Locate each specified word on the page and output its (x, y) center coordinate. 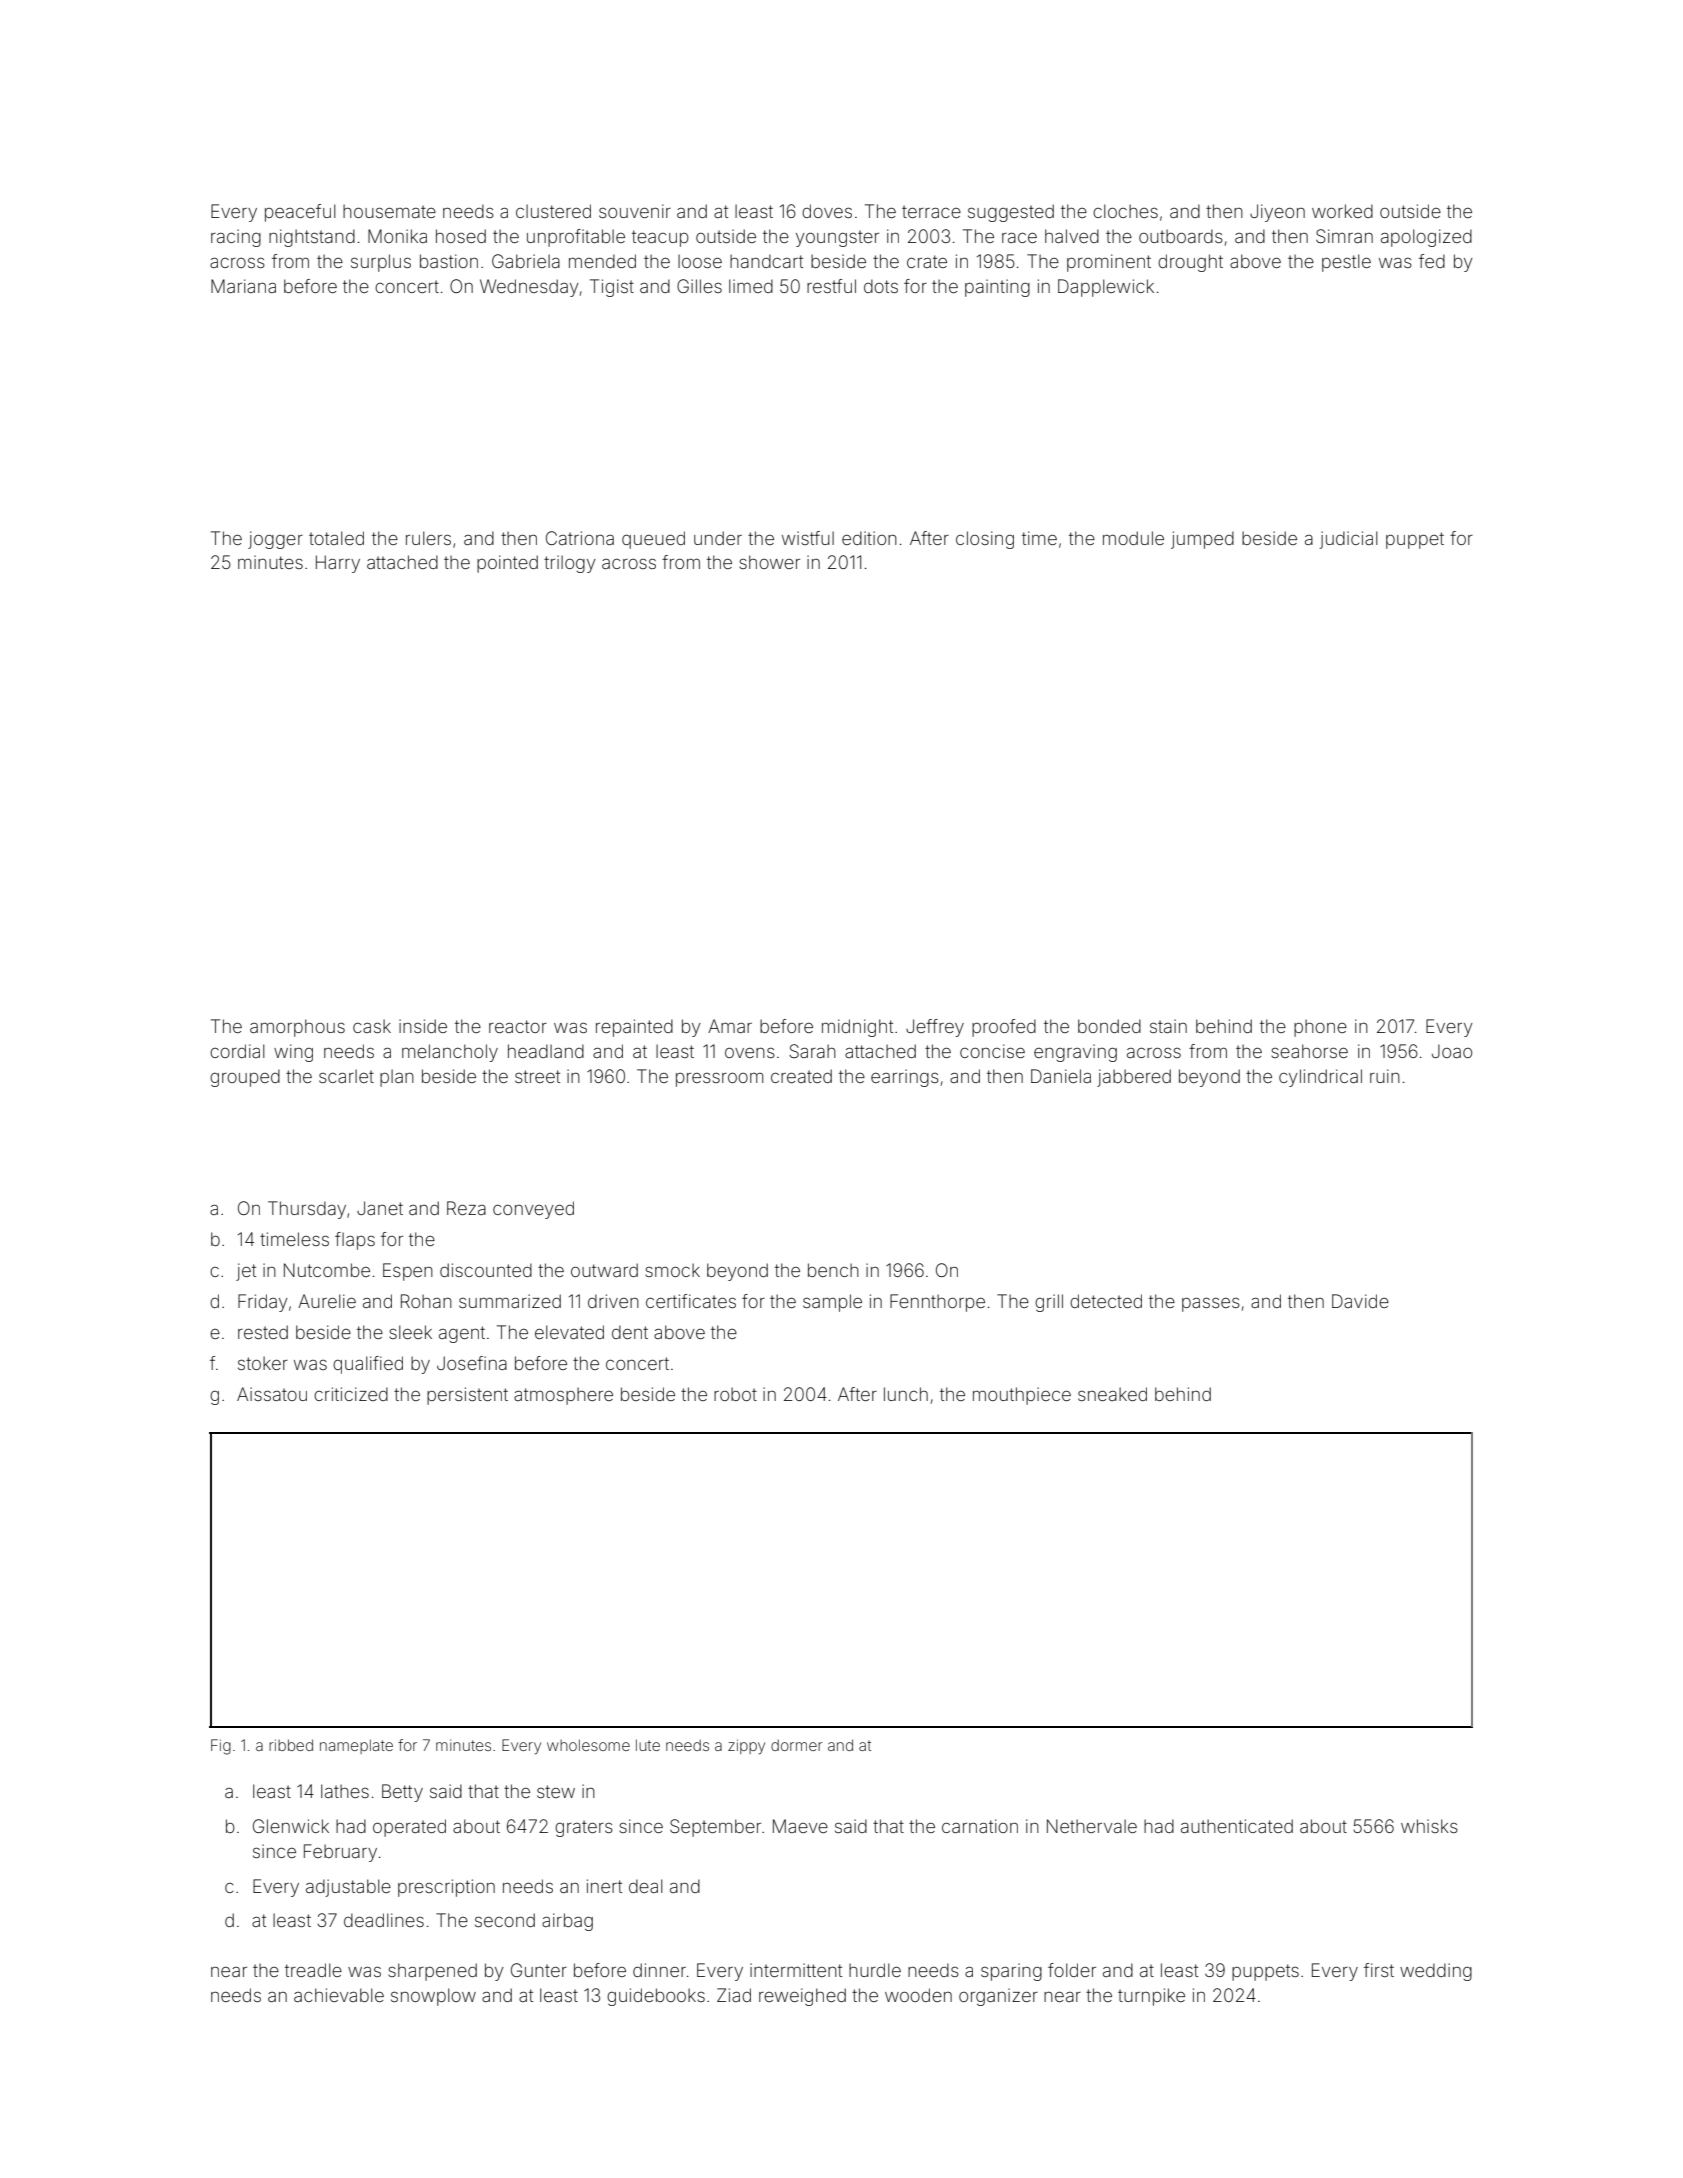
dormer (797, 1745)
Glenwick (291, 1826)
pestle (1346, 263)
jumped (1202, 540)
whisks (1429, 1826)
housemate (389, 211)
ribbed (291, 1745)
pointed (507, 564)
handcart (766, 261)
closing (985, 540)
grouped (245, 1078)
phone (1320, 1028)
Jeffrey (935, 1028)
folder (1072, 1970)
